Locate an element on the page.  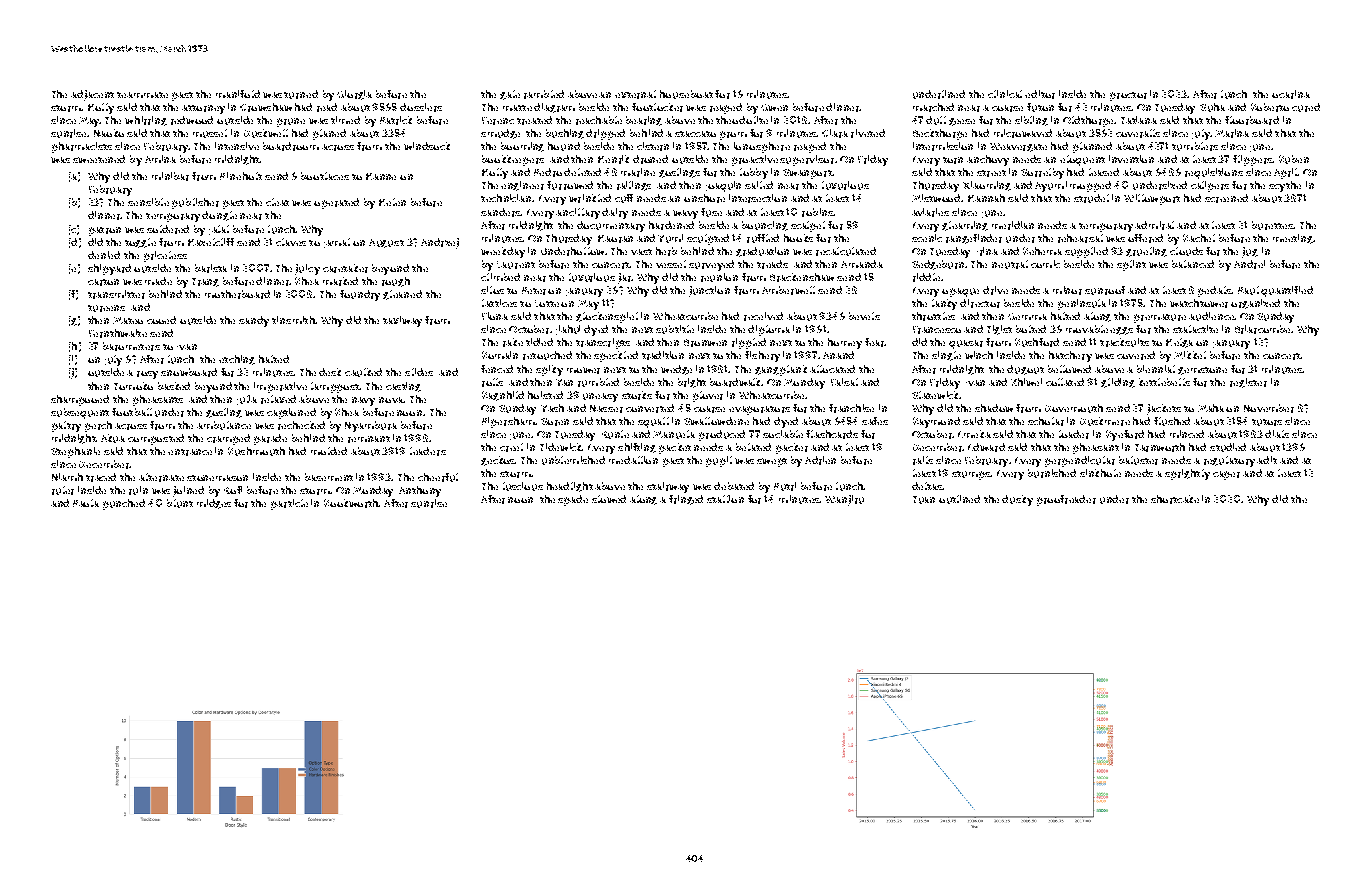
ocarina is located at coordinates (1291, 94).
